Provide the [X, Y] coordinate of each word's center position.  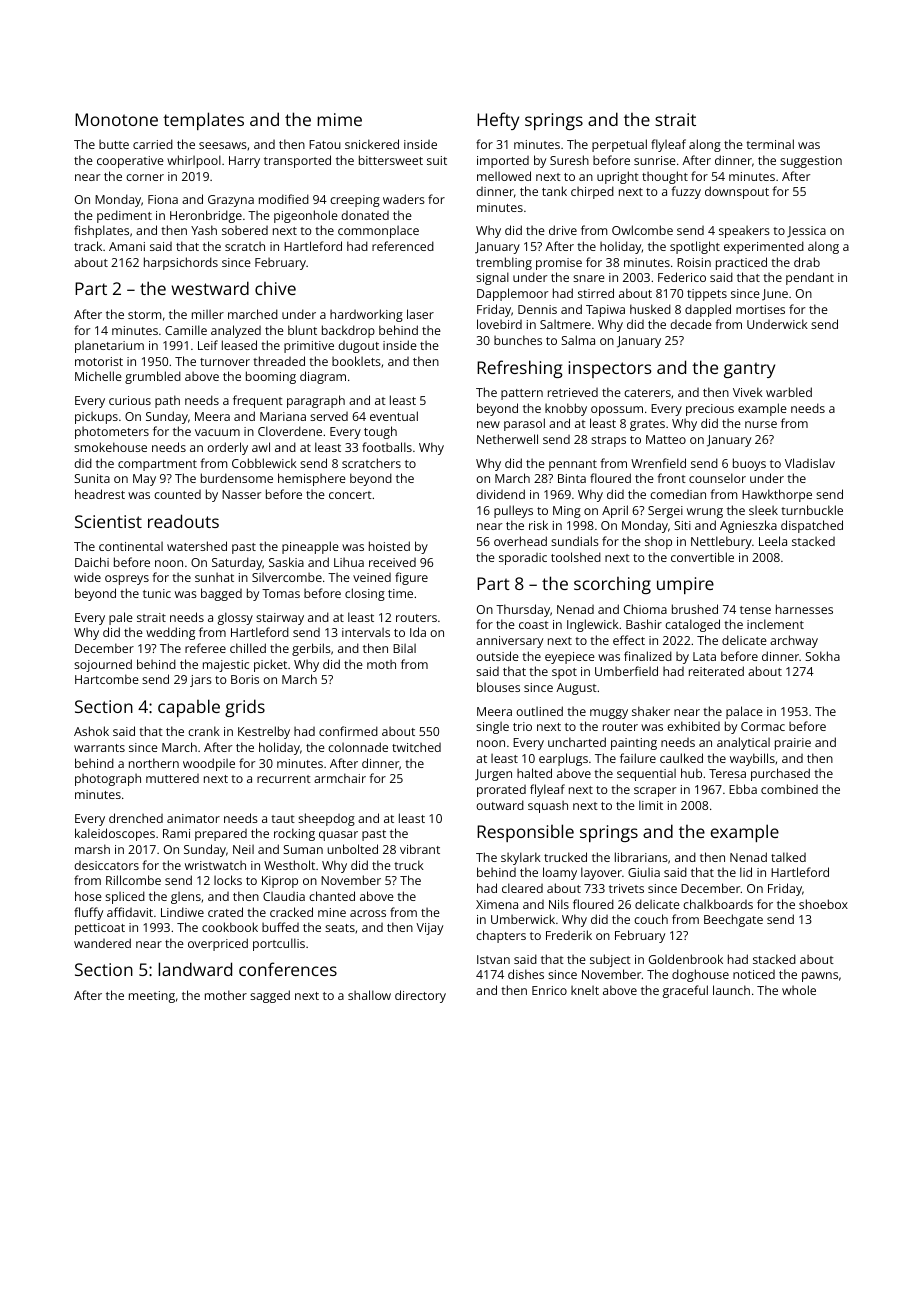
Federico [682, 277]
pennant [573, 465]
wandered [102, 943]
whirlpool [194, 161]
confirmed [348, 731]
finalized [648, 656]
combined [789, 789]
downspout [737, 192]
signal [492, 278]
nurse [761, 424]
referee [205, 648]
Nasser [241, 494]
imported [503, 162]
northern [154, 763]
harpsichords [181, 263]
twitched [416, 747]
